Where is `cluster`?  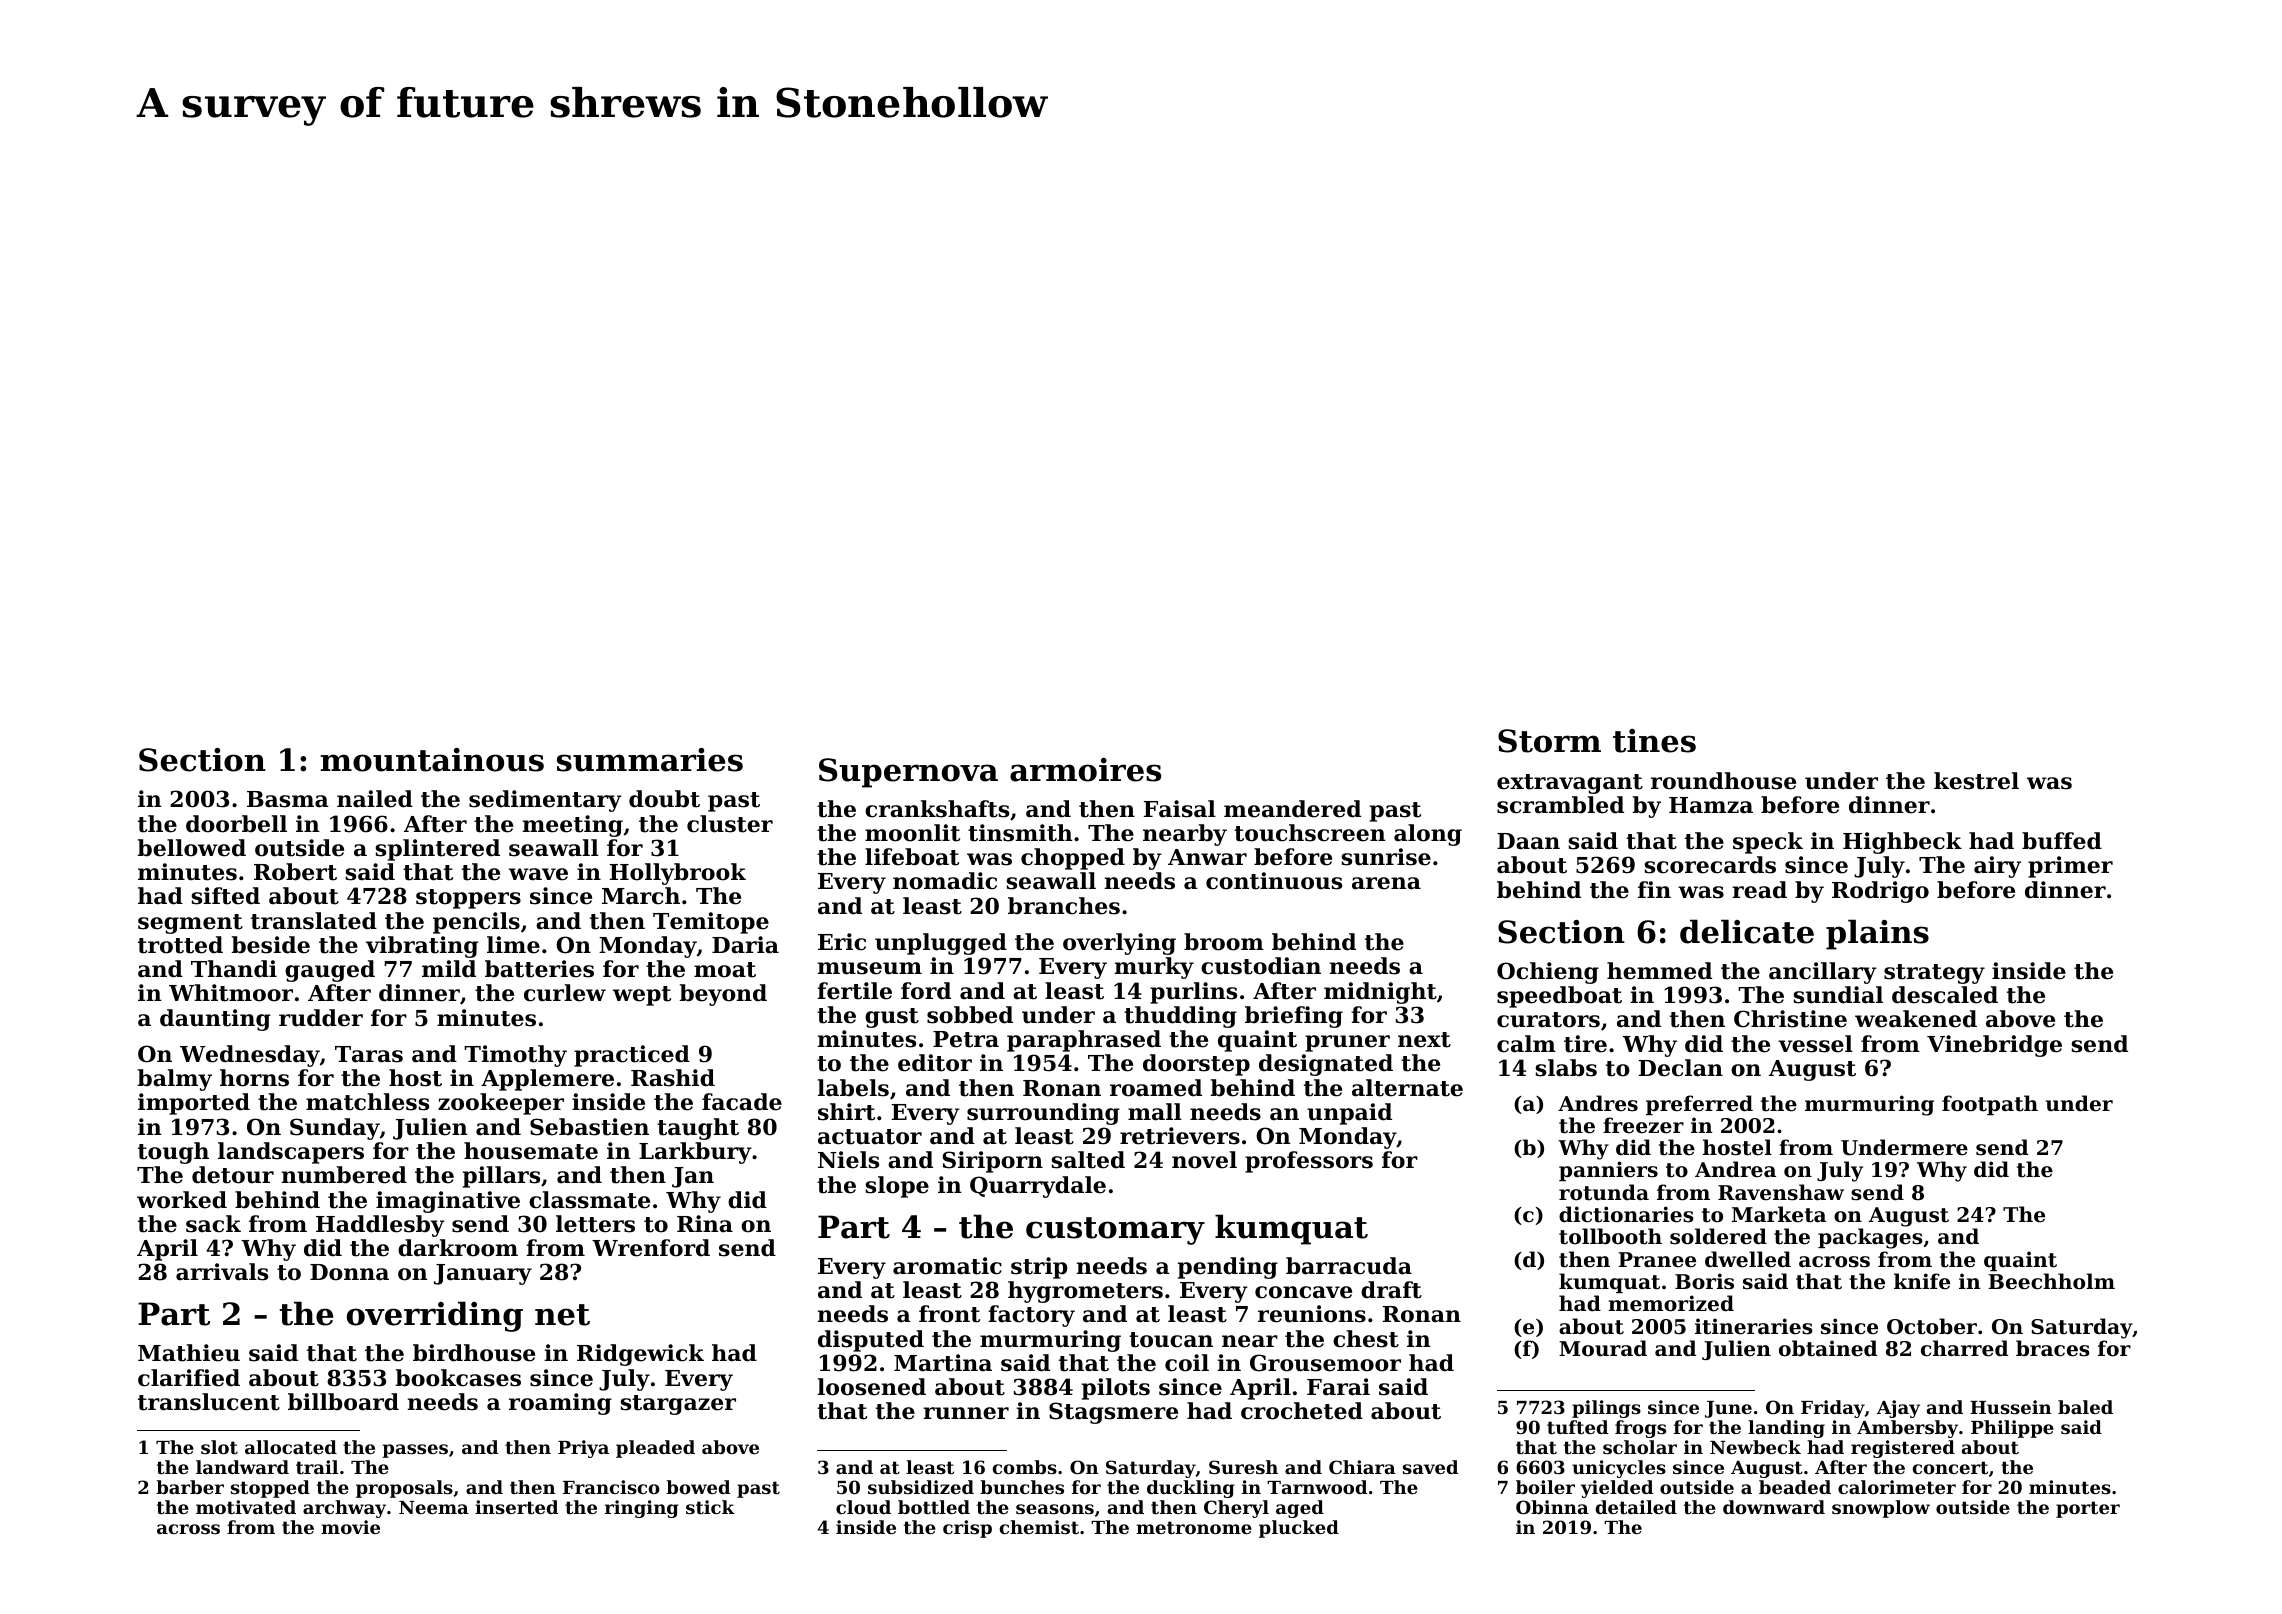
cluster is located at coordinates (730, 824).
